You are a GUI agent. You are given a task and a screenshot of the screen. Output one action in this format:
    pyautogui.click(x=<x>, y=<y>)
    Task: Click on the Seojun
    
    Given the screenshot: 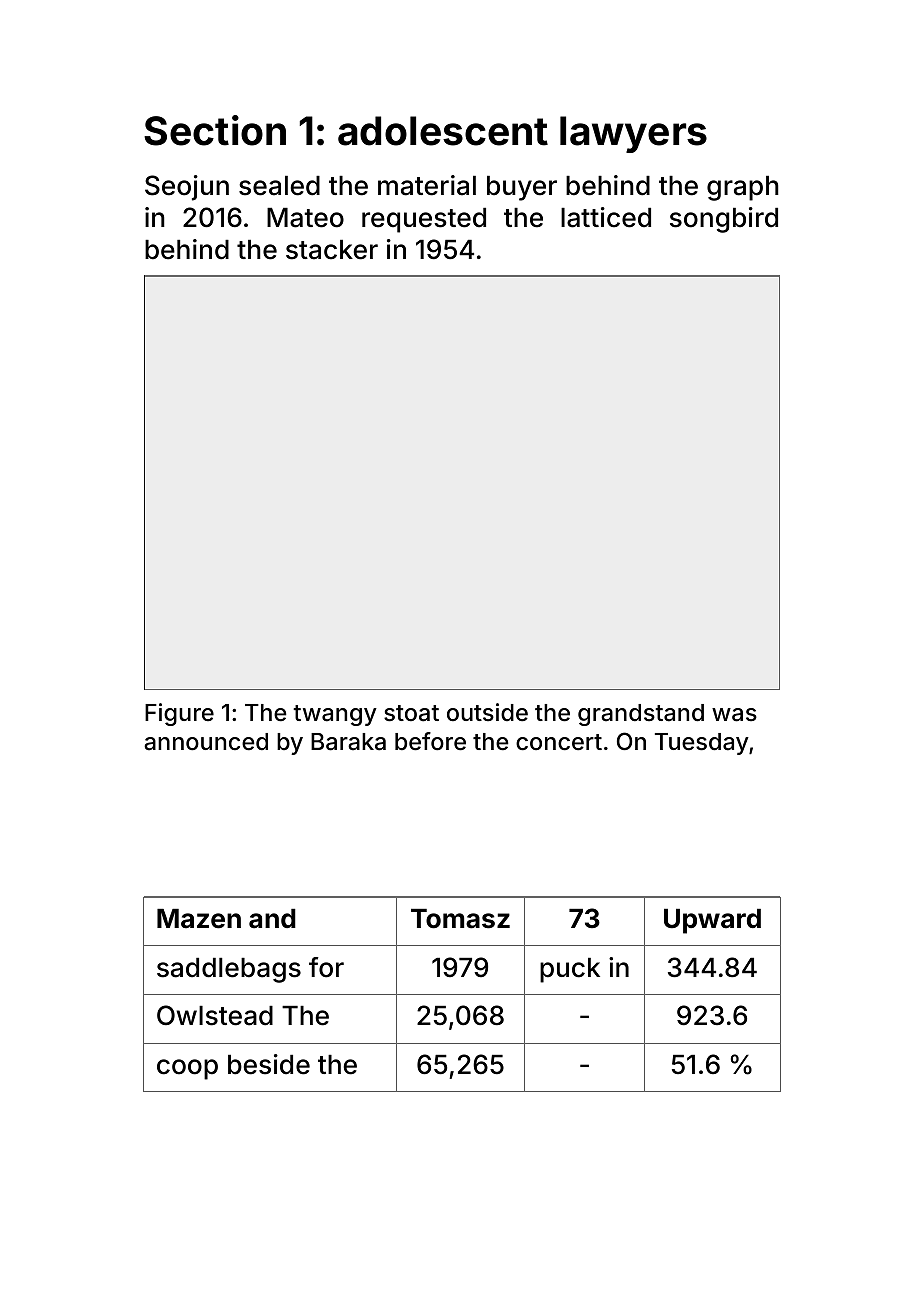 What is the action you would take?
    pyautogui.click(x=187, y=188)
